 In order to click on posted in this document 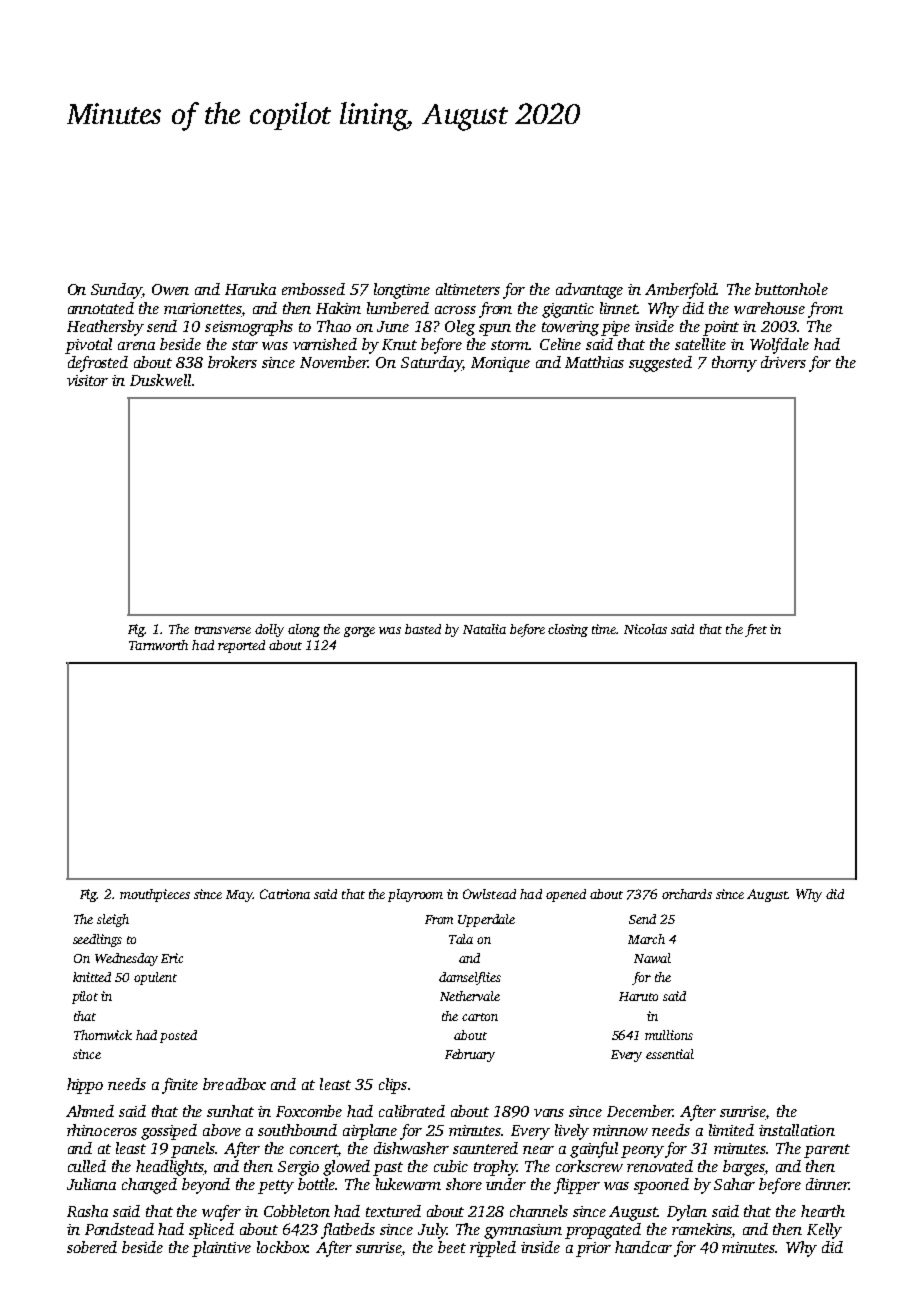, I will do `click(178, 1036)`.
